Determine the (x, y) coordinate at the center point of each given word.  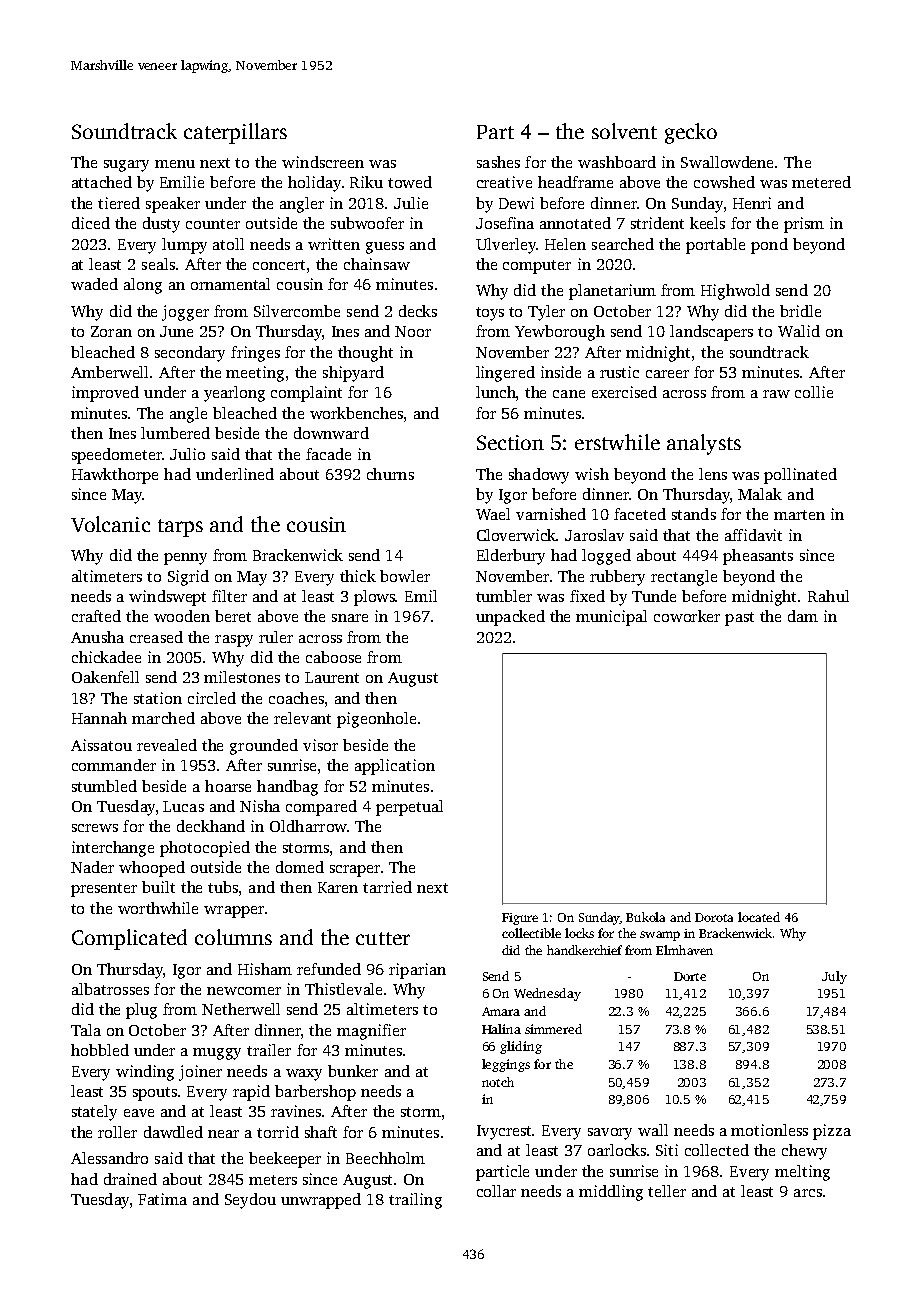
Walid (799, 331)
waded (94, 284)
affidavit (753, 535)
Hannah (99, 718)
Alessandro (109, 1158)
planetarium (612, 292)
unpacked (510, 618)
